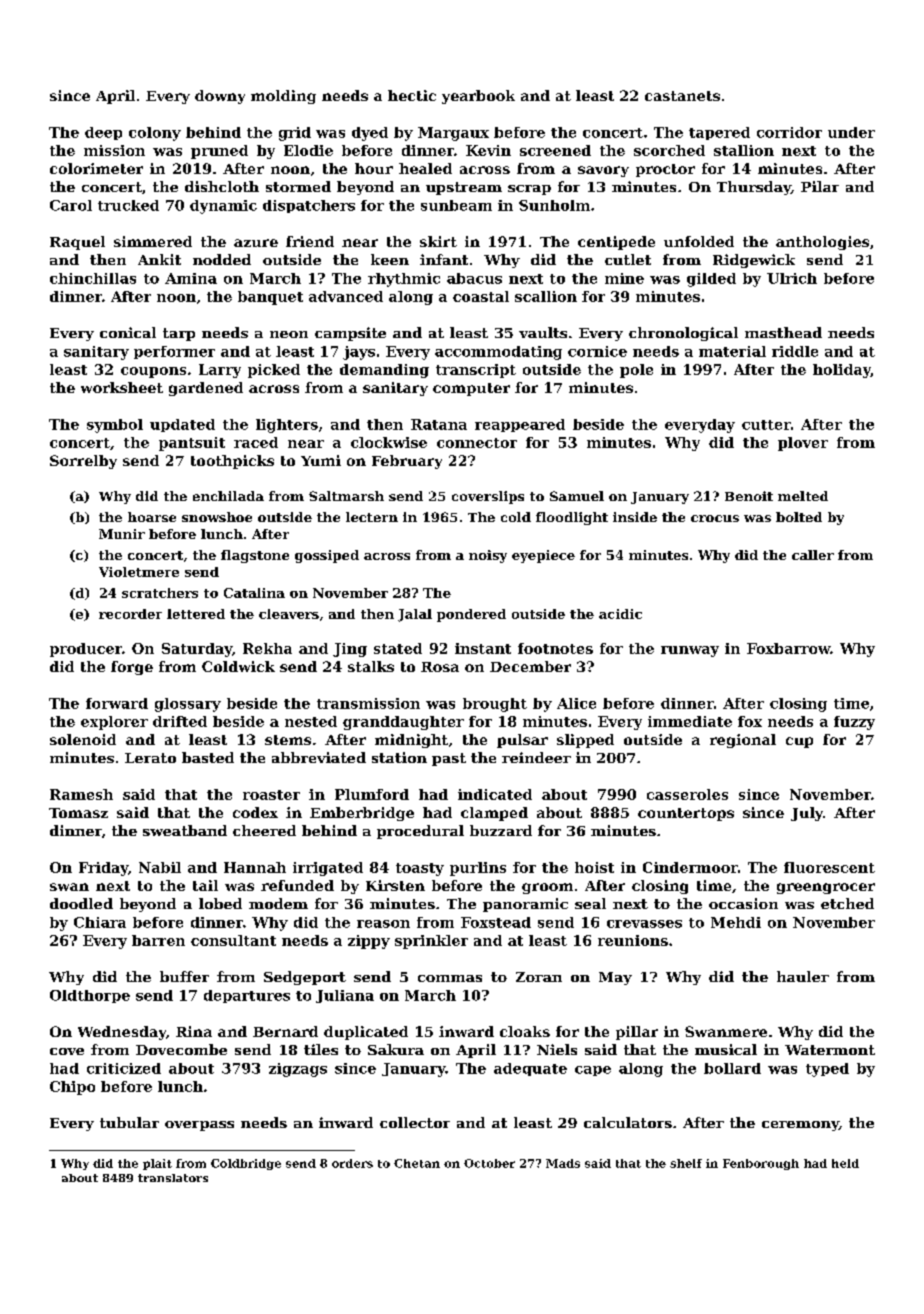 This screenshot has width=924, height=1314. I want to click on February, so click(407, 462).
